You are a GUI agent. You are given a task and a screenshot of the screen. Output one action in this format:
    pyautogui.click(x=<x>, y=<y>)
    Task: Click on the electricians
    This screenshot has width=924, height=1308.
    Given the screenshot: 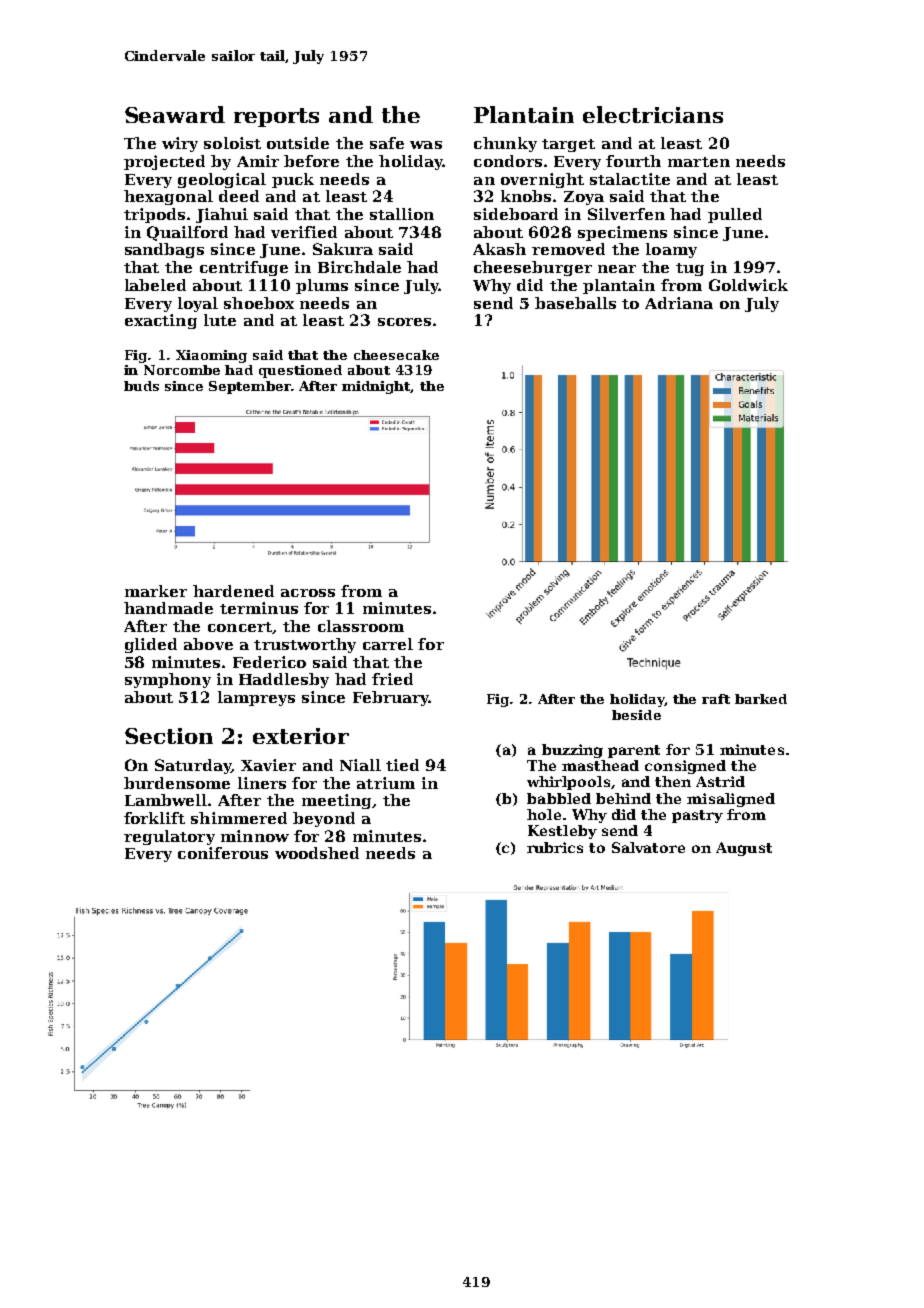 What is the action you would take?
    pyautogui.click(x=653, y=114)
